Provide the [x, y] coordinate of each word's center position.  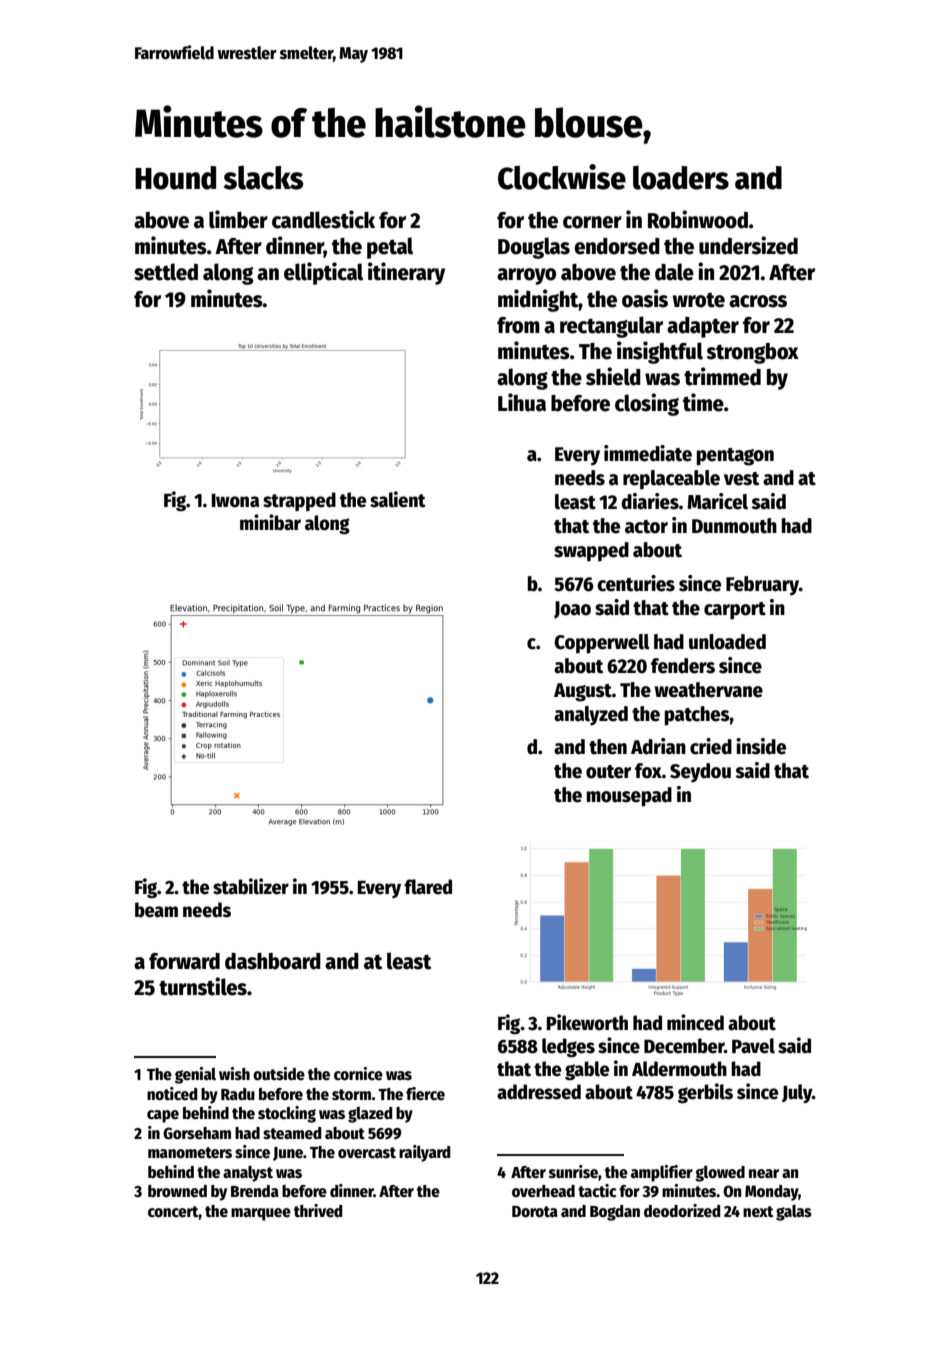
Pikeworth [587, 1022]
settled [166, 272]
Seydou [700, 773]
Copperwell [602, 644]
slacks [264, 178]
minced [695, 1022]
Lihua [522, 402]
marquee [261, 1214]
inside [761, 746]
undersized [748, 245]
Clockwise [562, 177]
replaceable [671, 480]
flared [428, 887]
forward [184, 961]
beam [156, 910]
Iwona [235, 501]
